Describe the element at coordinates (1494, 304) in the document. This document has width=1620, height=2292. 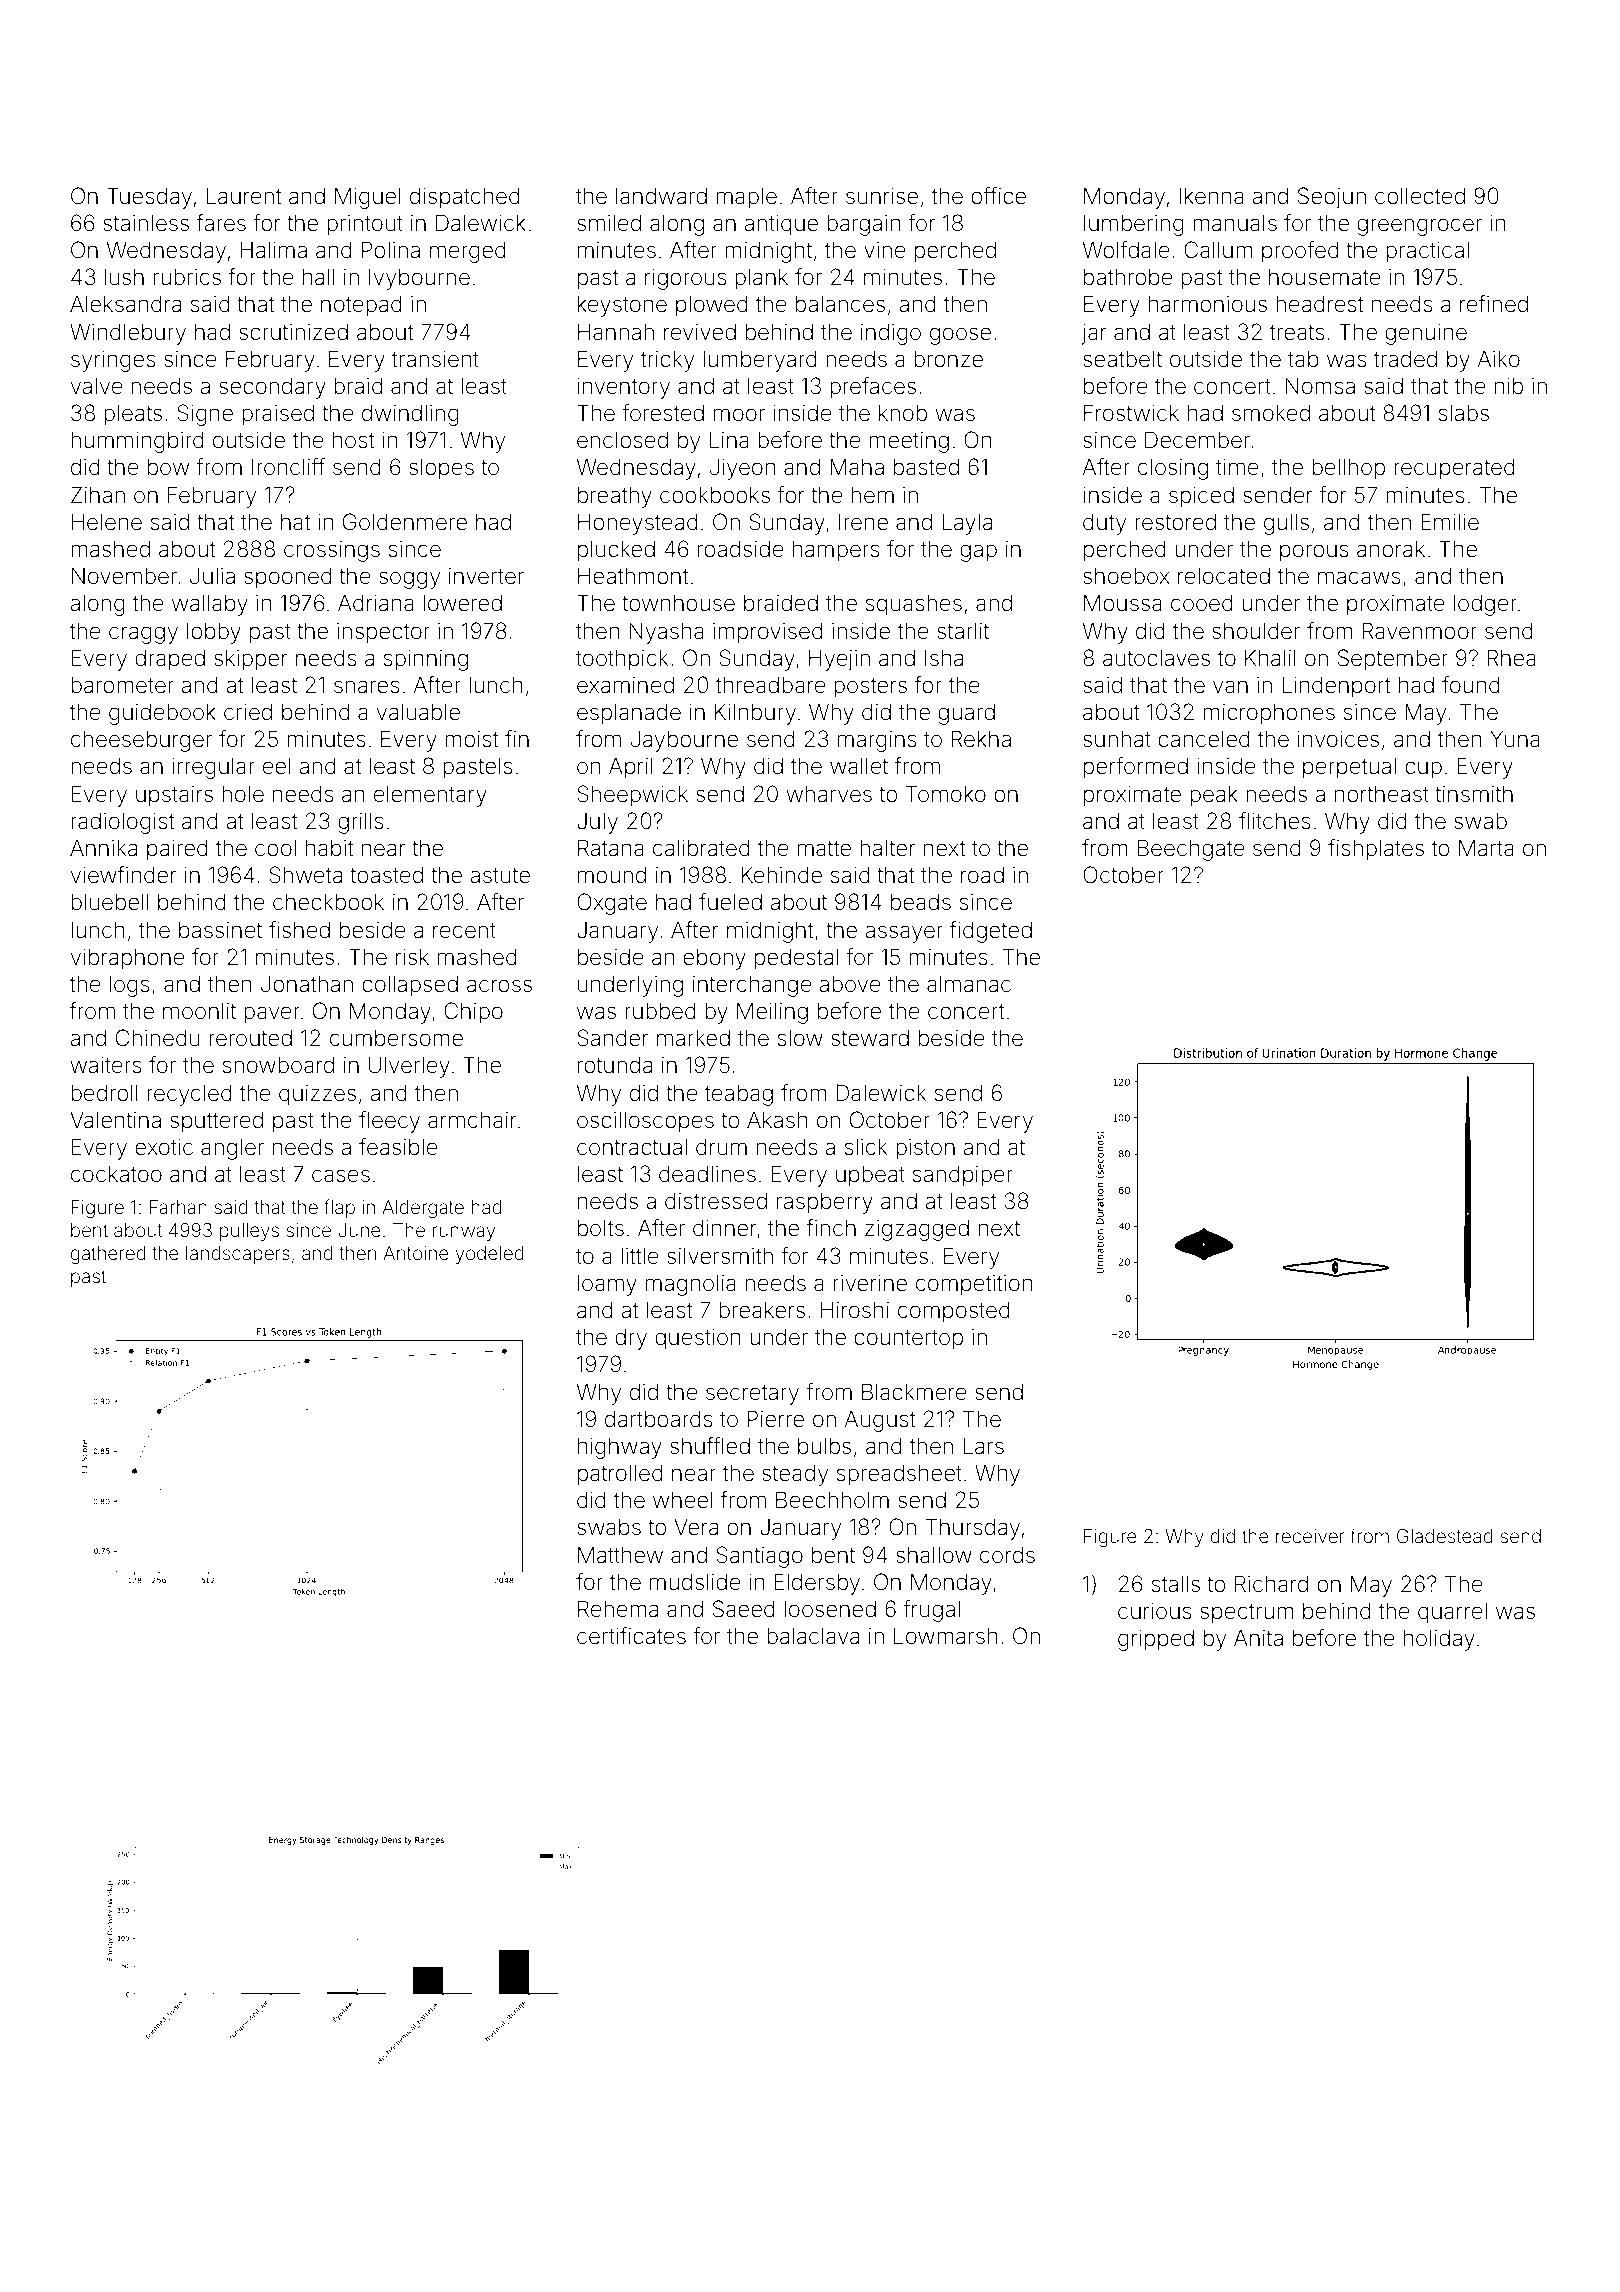
I see `refined` at that location.
